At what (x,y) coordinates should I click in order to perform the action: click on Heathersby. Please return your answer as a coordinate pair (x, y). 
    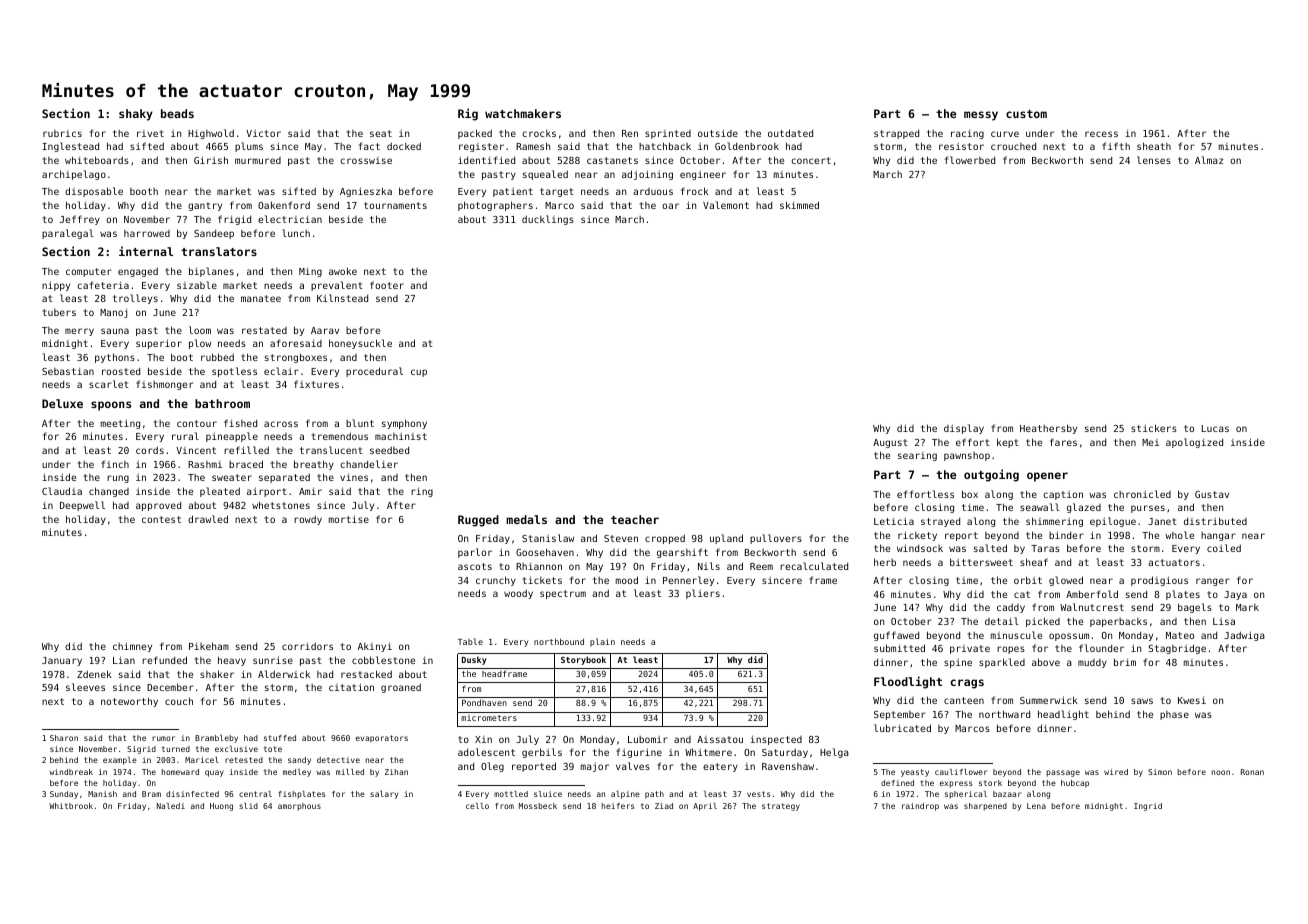
    Looking at the image, I should click on (1048, 429).
